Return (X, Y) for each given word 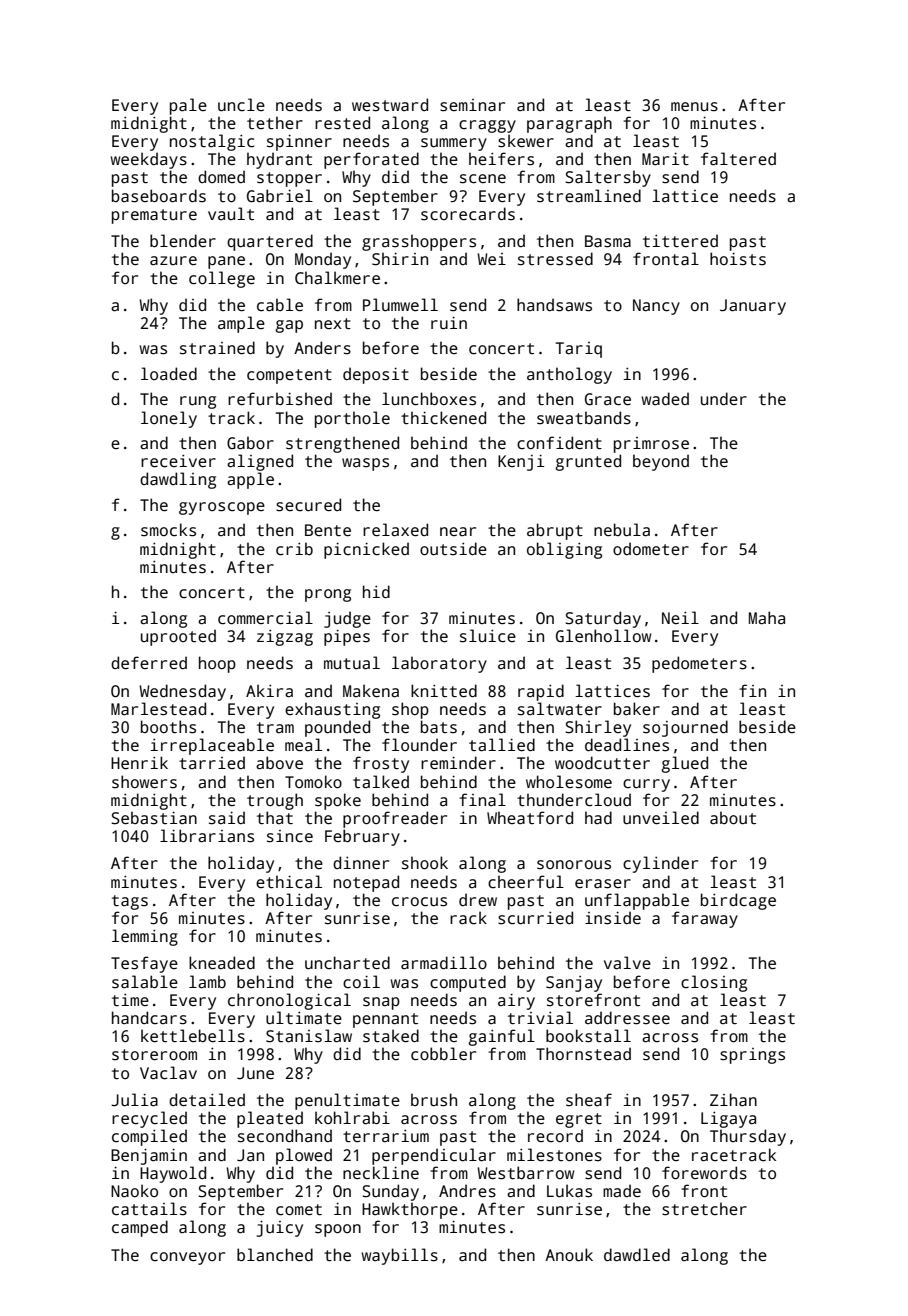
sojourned (685, 728)
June (255, 1073)
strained (217, 348)
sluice (488, 636)
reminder (458, 762)
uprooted (178, 637)
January (753, 307)
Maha (767, 618)
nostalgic (212, 142)
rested (342, 123)
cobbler (443, 1054)
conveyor (187, 1258)
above (279, 763)
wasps (365, 464)
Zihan (733, 1100)
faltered (738, 159)
